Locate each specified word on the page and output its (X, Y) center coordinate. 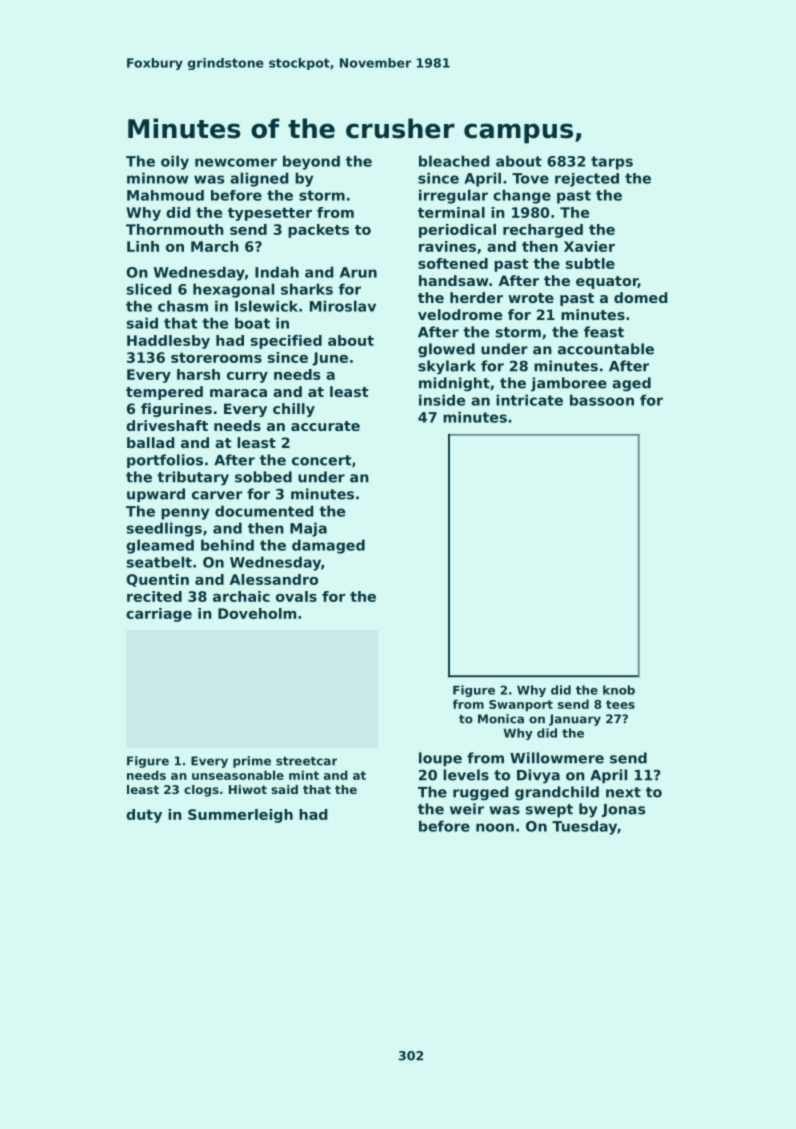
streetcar (306, 761)
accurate (325, 426)
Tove (530, 178)
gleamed (160, 546)
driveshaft (167, 425)
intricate (529, 400)
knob (619, 690)
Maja (308, 529)
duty (144, 816)
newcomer (236, 162)
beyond (311, 162)
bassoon (602, 400)
